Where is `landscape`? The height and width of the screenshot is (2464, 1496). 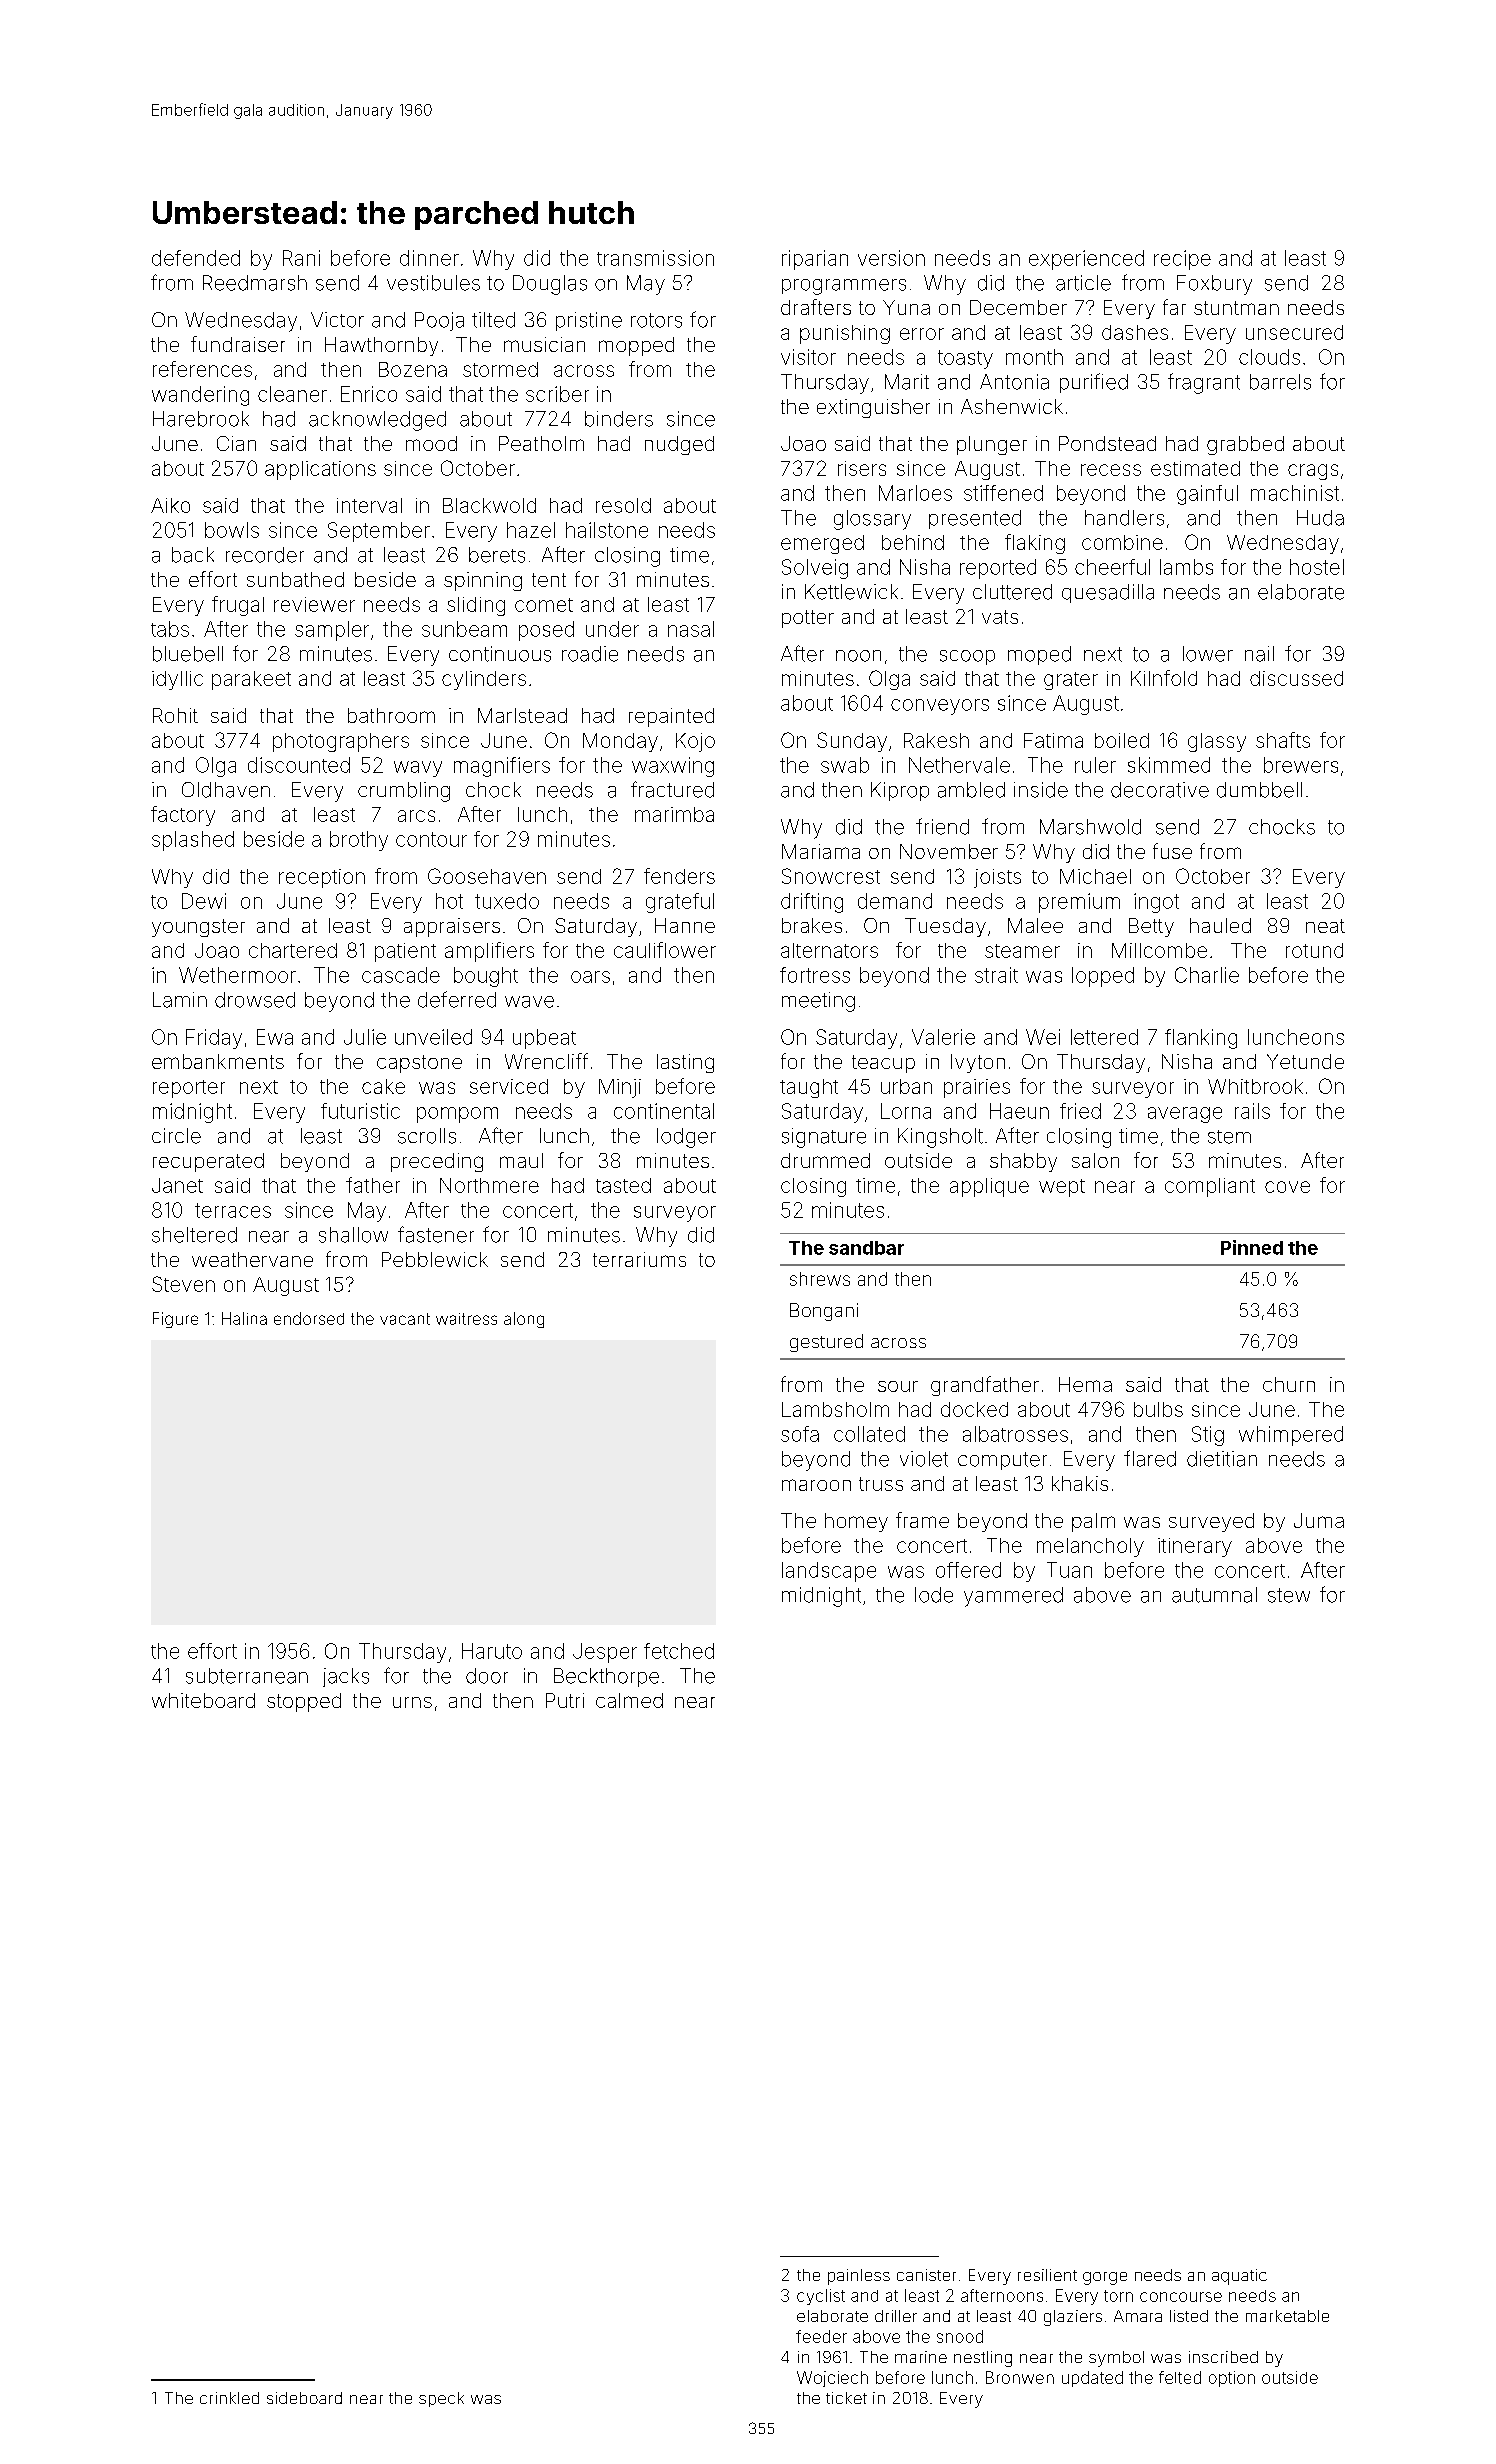
landscape is located at coordinates (829, 1572).
